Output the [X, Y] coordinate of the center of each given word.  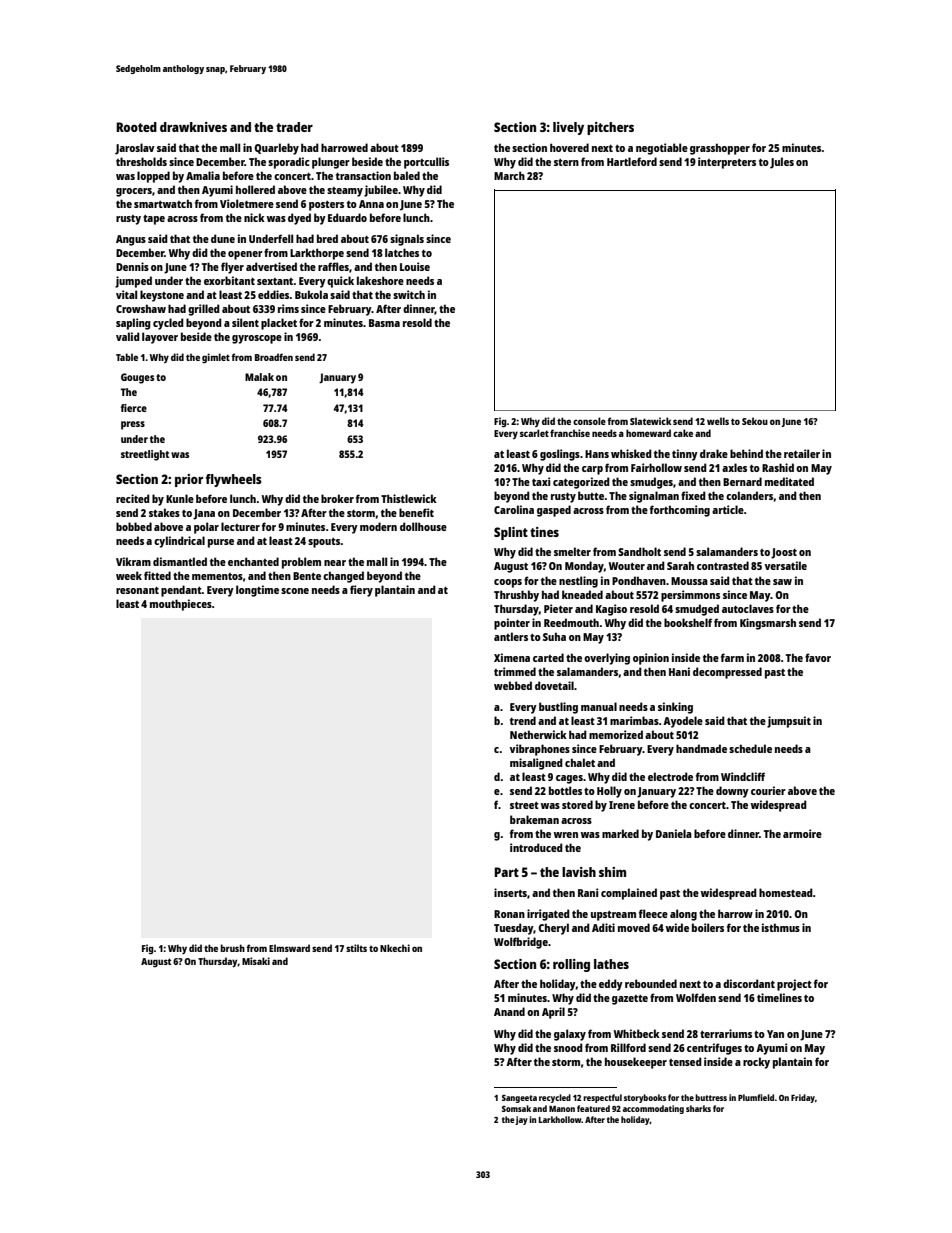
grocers [134, 192]
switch [409, 294]
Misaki [256, 961]
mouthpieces [181, 605]
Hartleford [632, 161]
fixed [693, 495]
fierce [134, 408]
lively [568, 128]
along [683, 915]
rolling [571, 965]
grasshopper [720, 149]
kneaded [582, 594]
